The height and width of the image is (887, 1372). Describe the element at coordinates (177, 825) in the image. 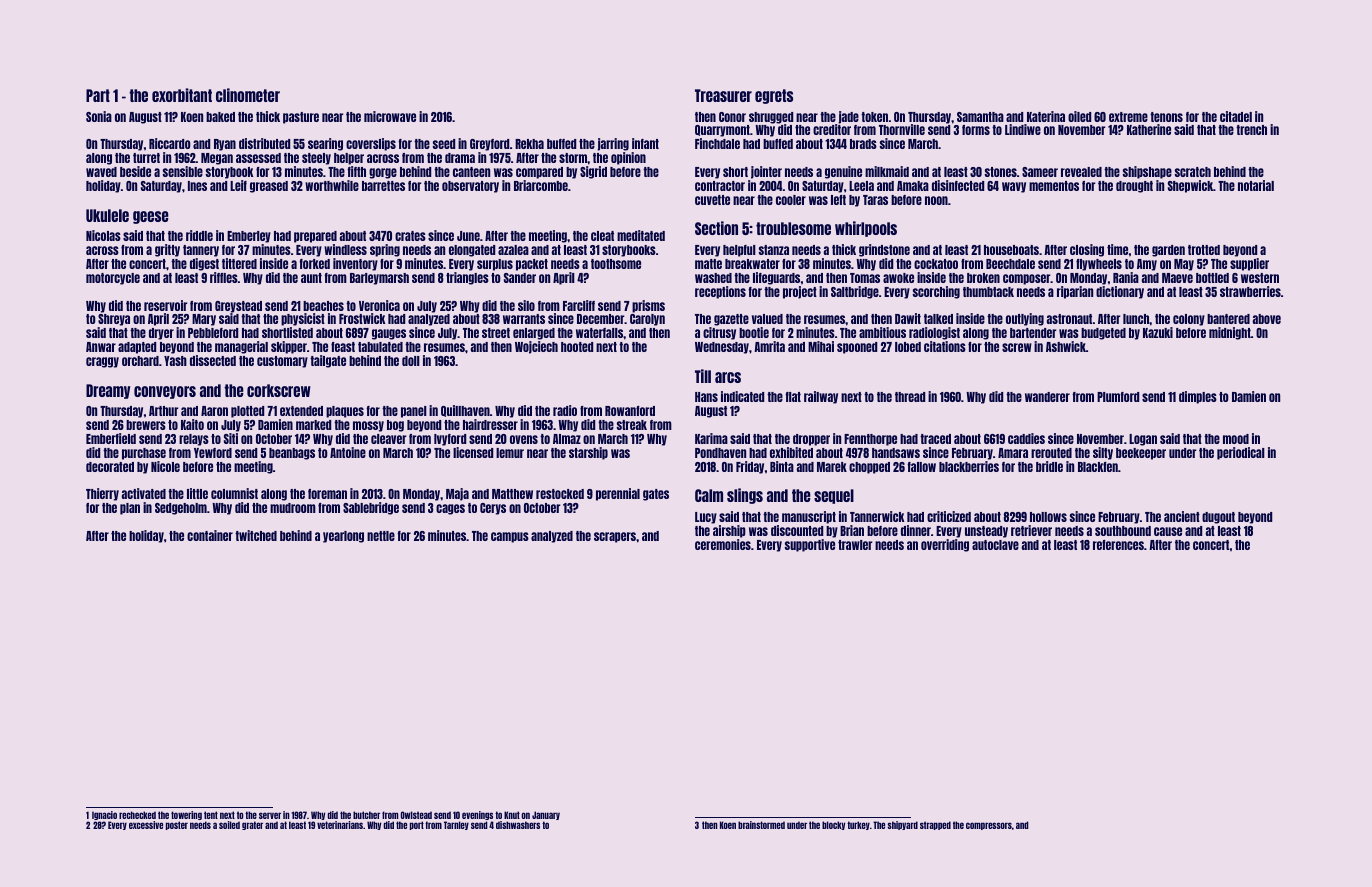

I see `poster` at that location.
